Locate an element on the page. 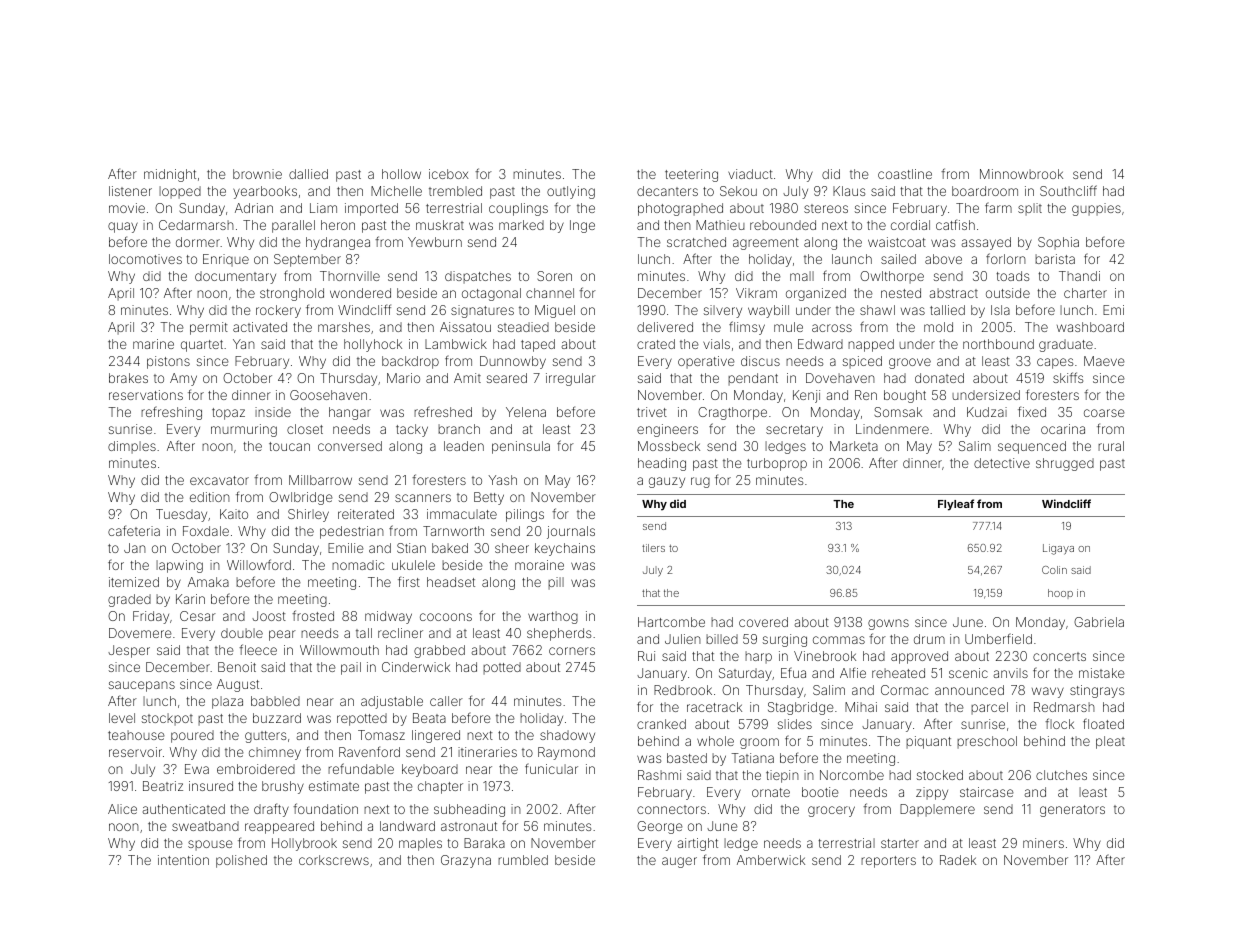 This document has height=952, width=1233. Hollybrook is located at coordinates (304, 844).
